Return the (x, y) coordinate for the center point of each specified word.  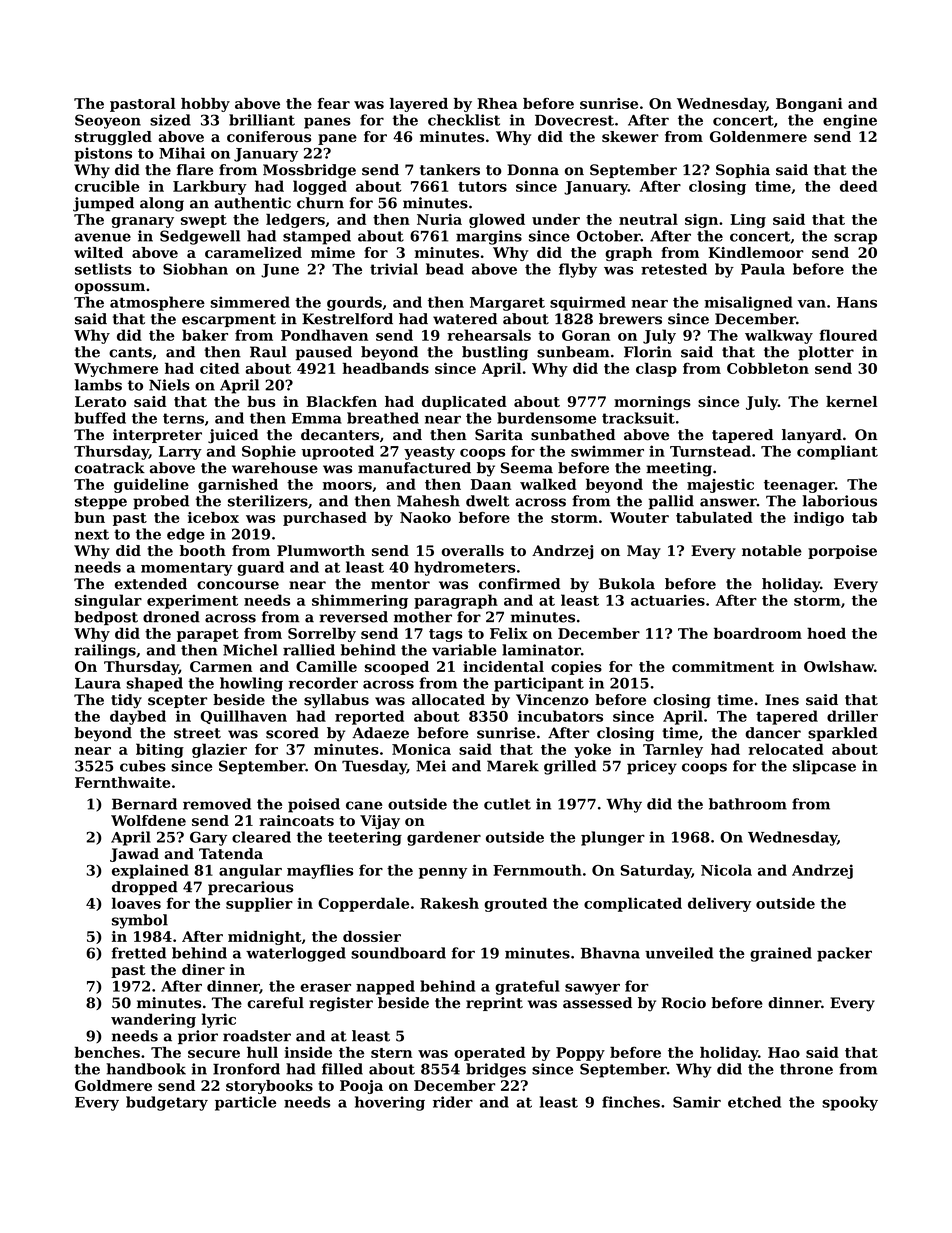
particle (245, 1103)
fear (334, 103)
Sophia (743, 171)
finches (631, 1102)
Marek (513, 766)
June (280, 271)
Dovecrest (574, 120)
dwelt (487, 501)
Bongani (809, 105)
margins (489, 237)
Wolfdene (148, 820)
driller (852, 716)
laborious (839, 501)
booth (203, 550)
